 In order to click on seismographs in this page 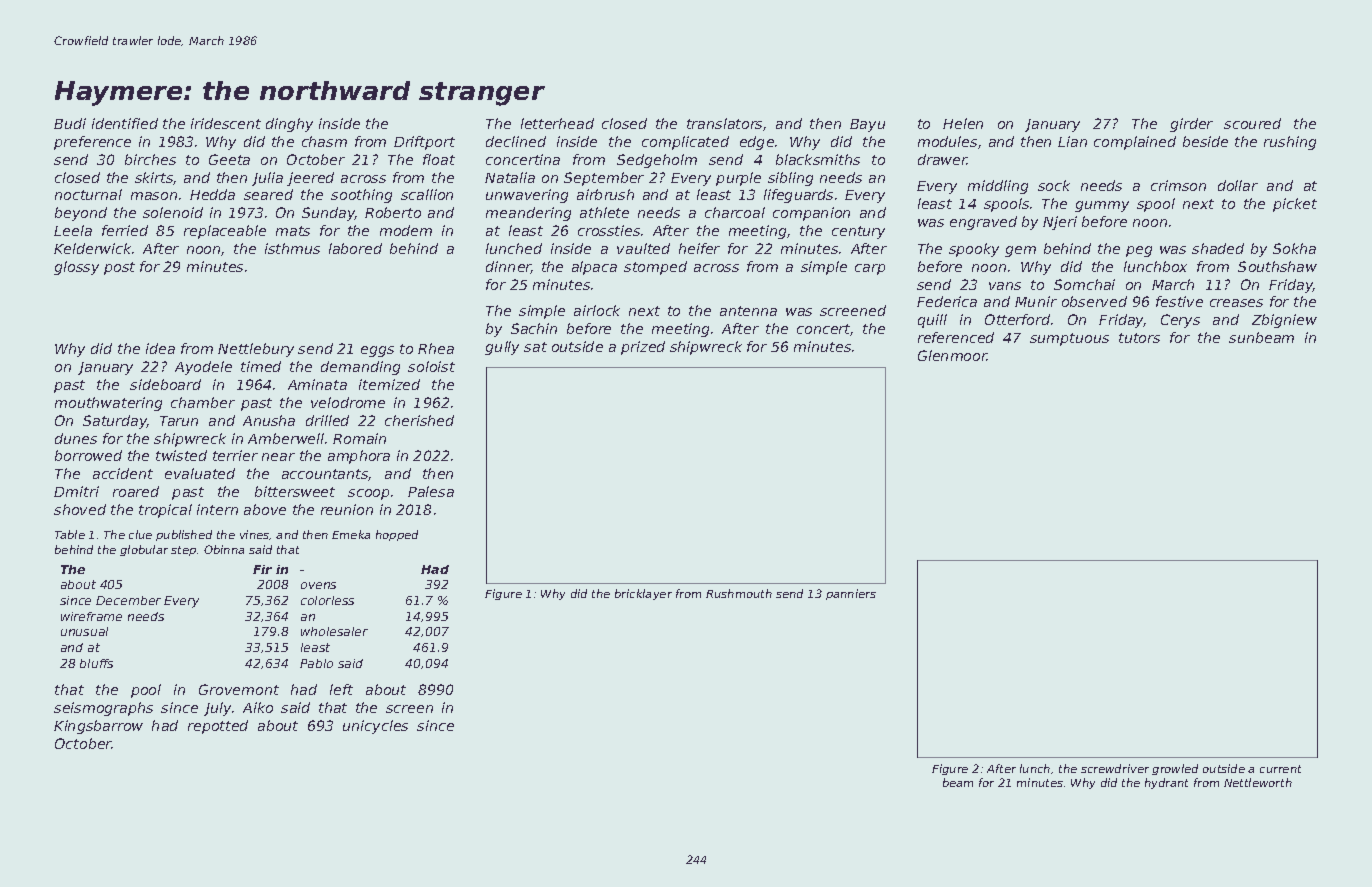, I will do `click(103, 709)`.
